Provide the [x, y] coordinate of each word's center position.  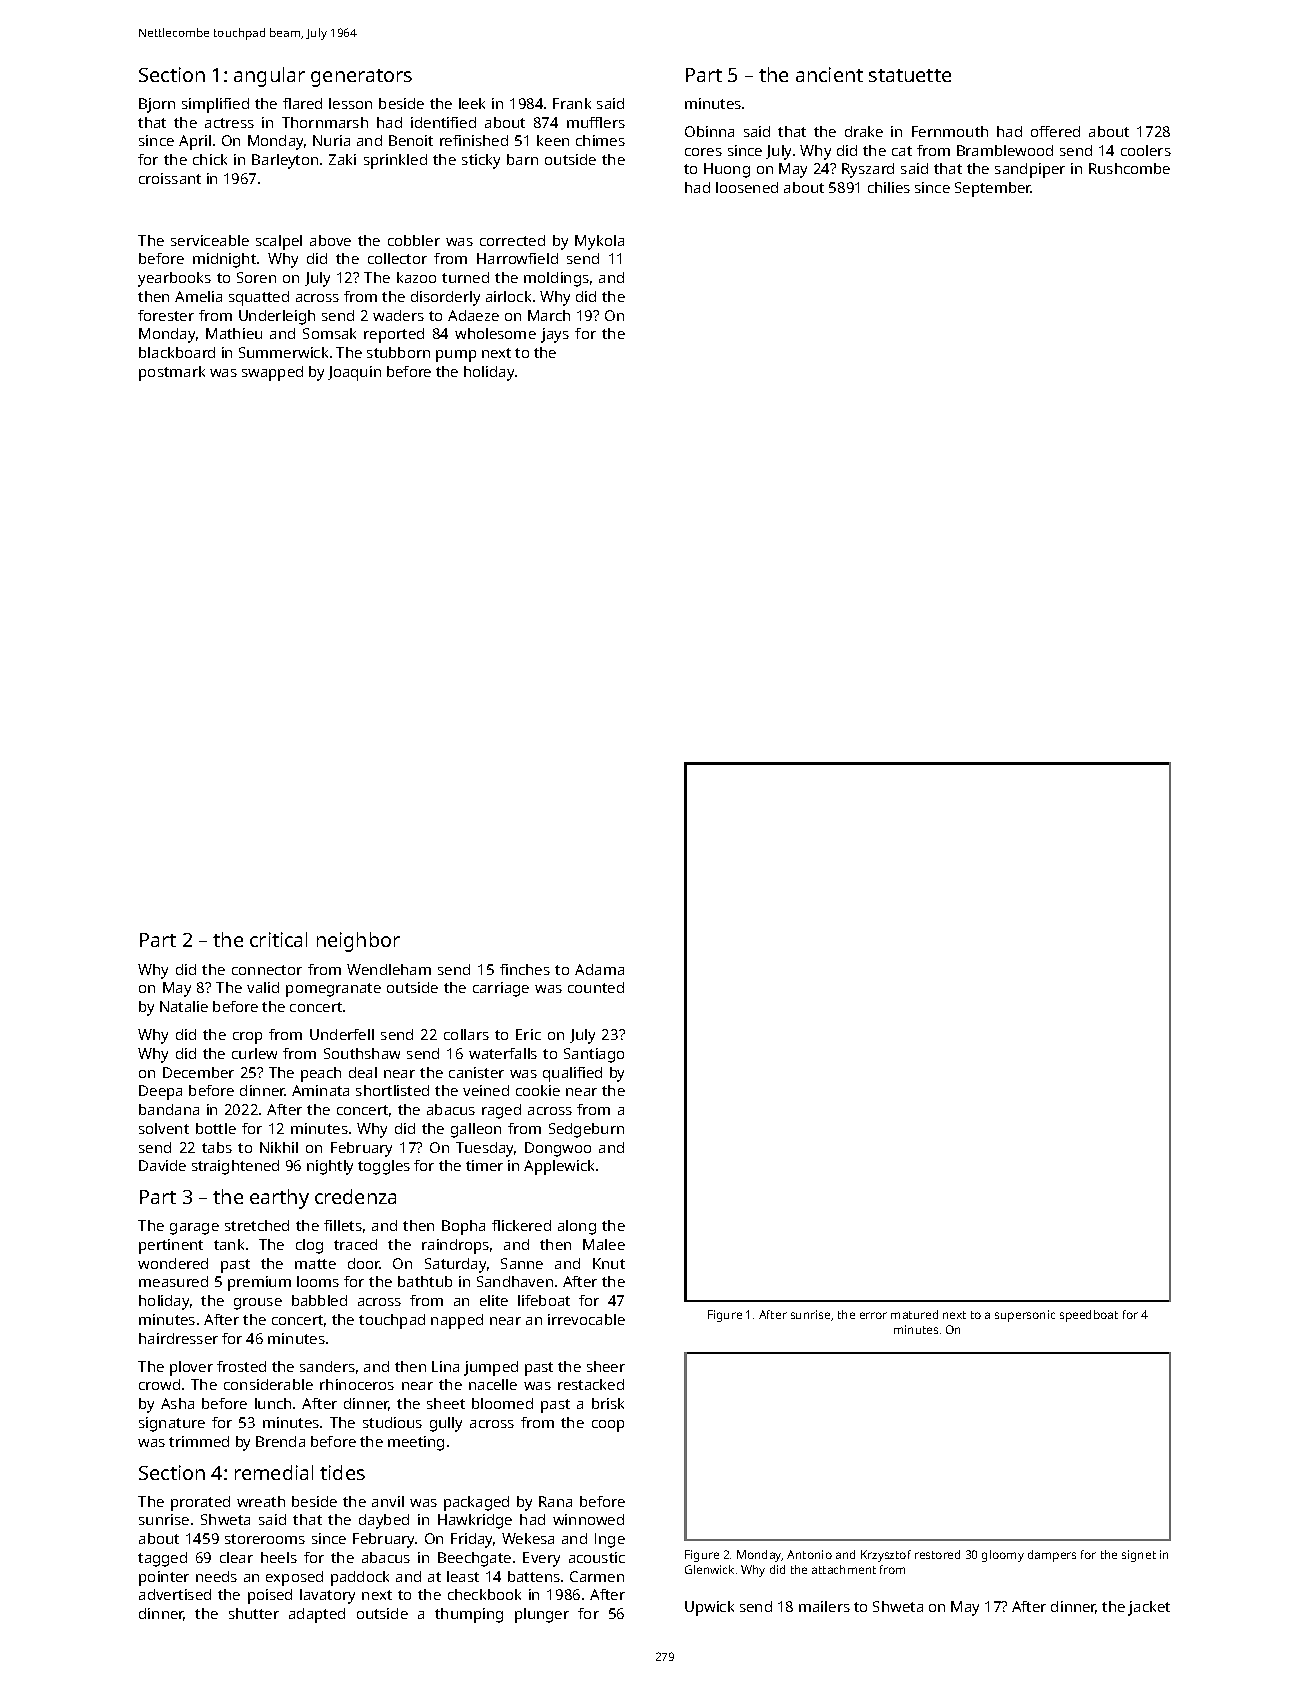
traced [355, 1244]
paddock [360, 1578]
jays [555, 335]
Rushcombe [1129, 168]
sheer [606, 1366]
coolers [1146, 150]
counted [596, 987]
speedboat [1089, 1316]
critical [278, 939]
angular [269, 77]
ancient [829, 74]
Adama [599, 969]
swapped [272, 373]
